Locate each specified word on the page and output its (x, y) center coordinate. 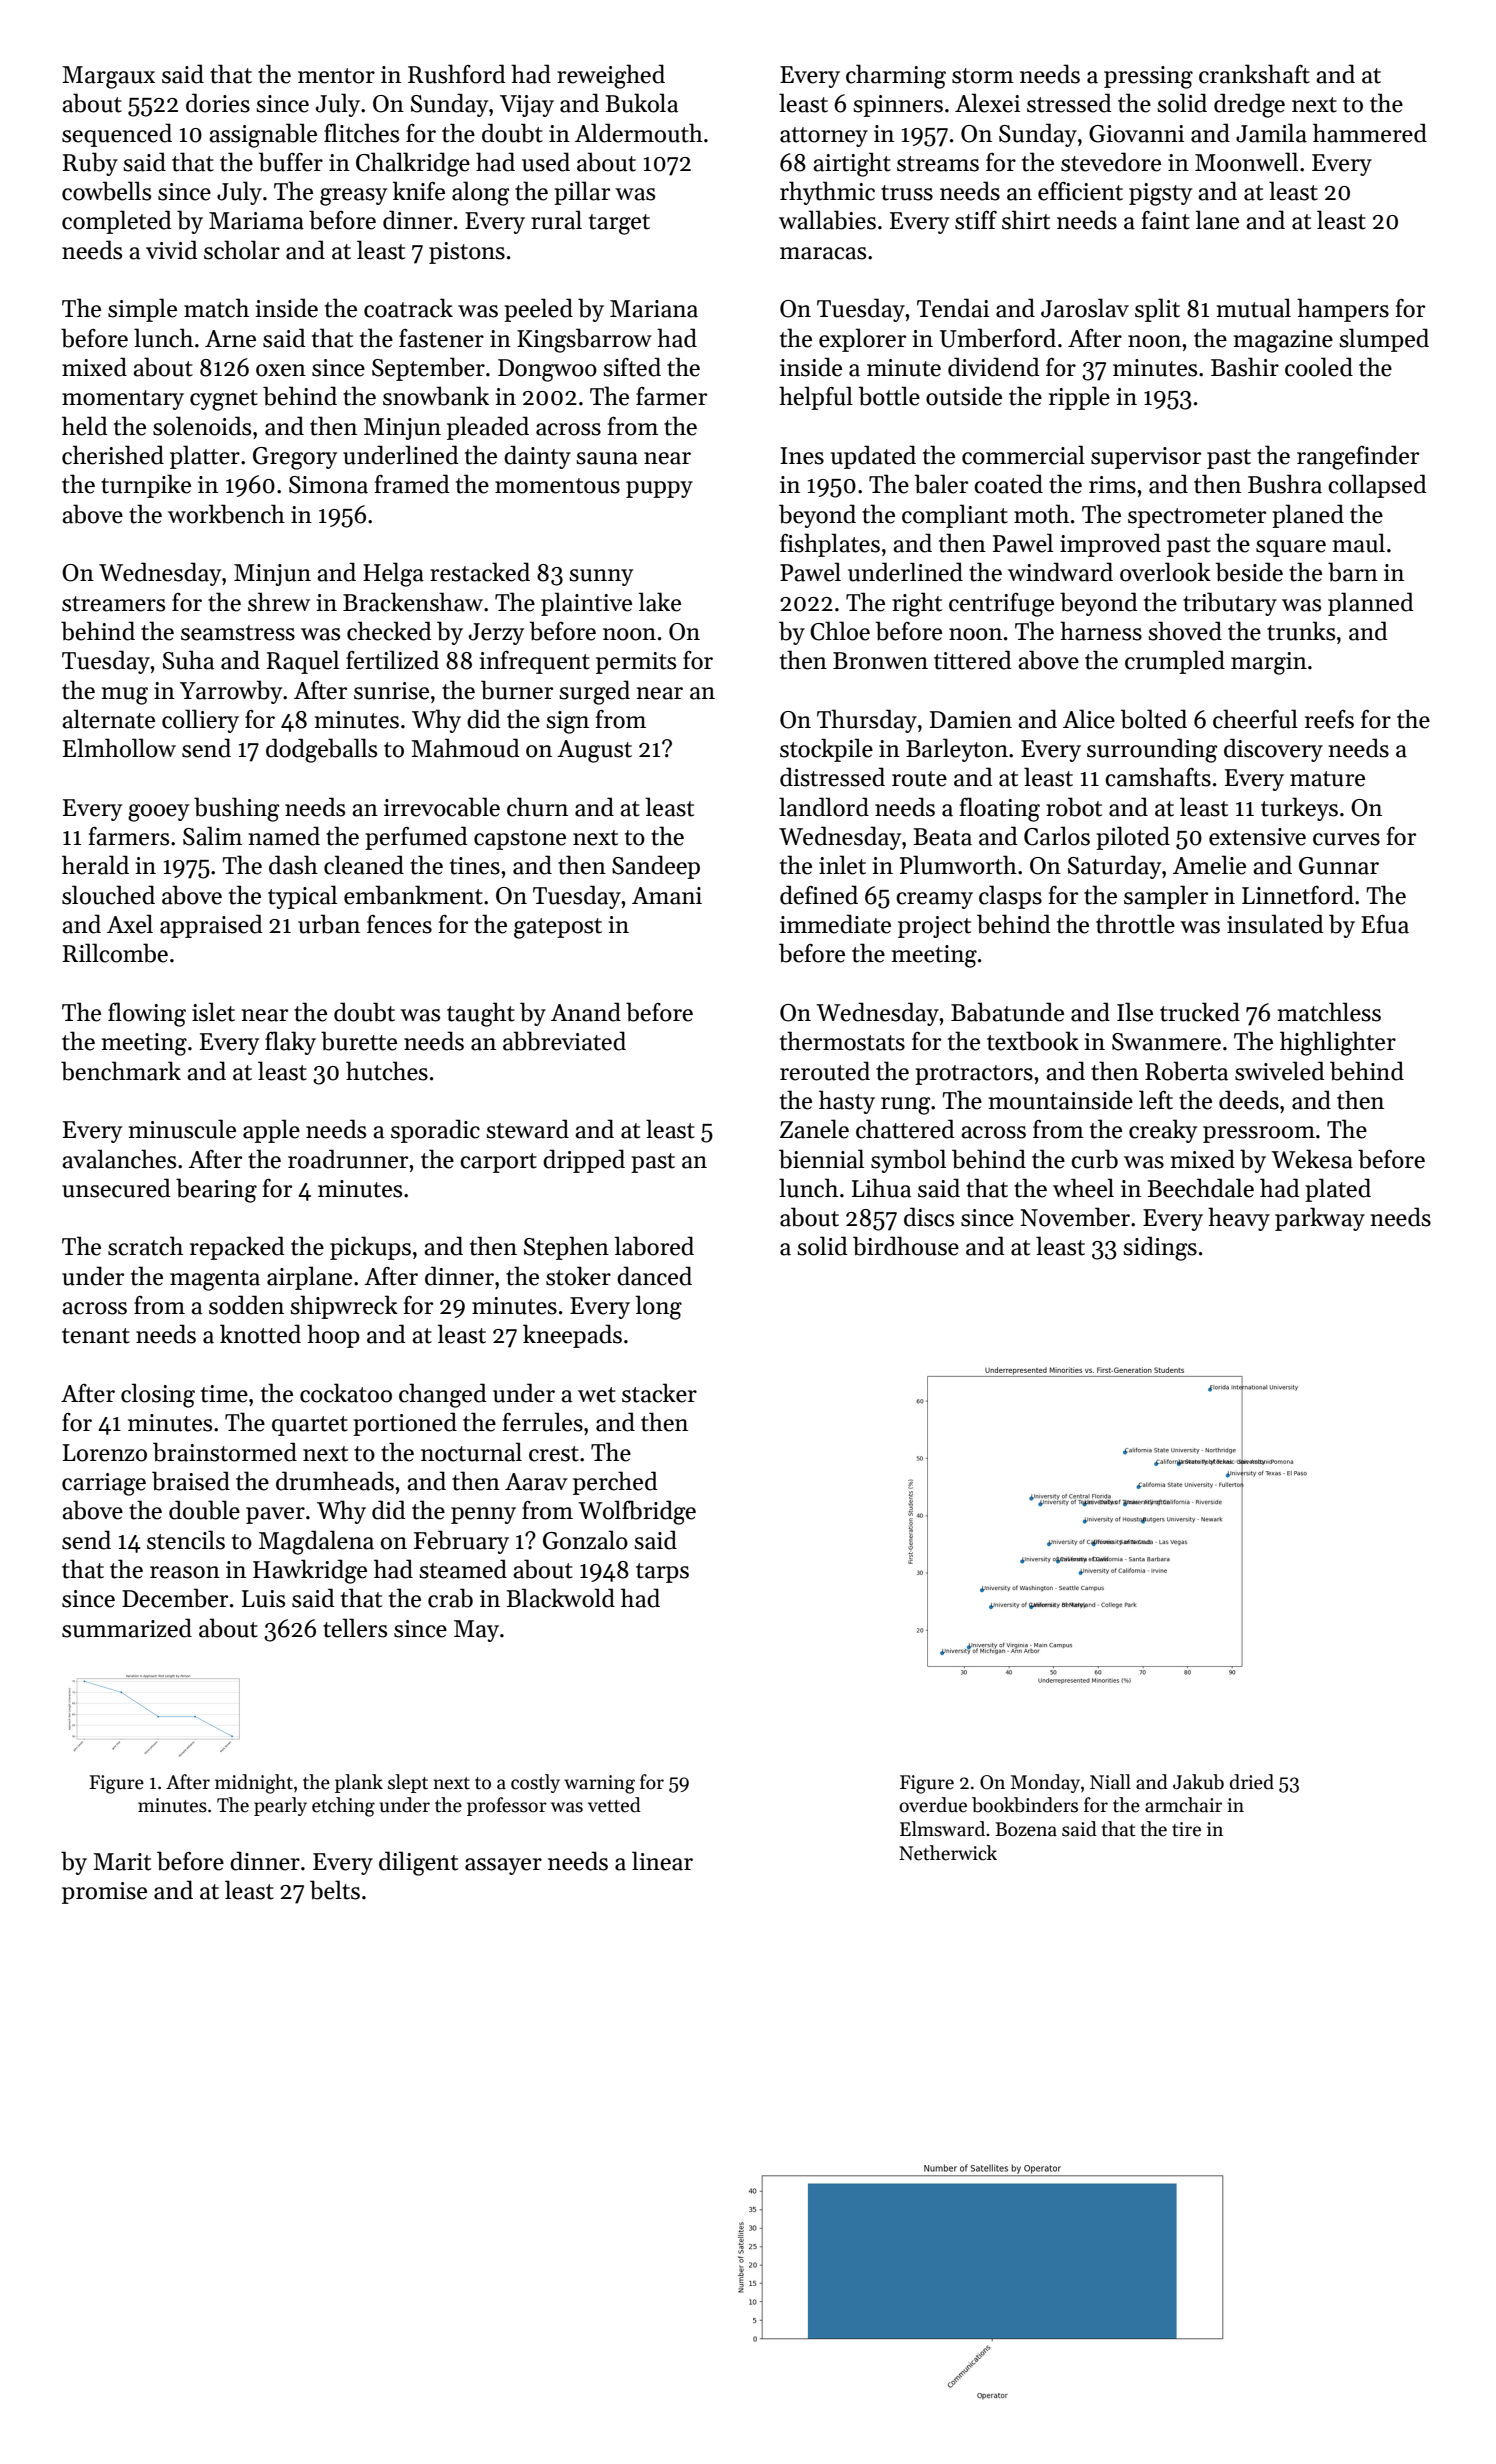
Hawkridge (310, 1571)
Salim (212, 836)
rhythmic (827, 193)
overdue (933, 1805)
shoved (1185, 631)
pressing (1148, 77)
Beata (943, 837)
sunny (601, 577)
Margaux (108, 77)
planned (1371, 604)
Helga (393, 574)
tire (1186, 1829)
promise (104, 1893)
